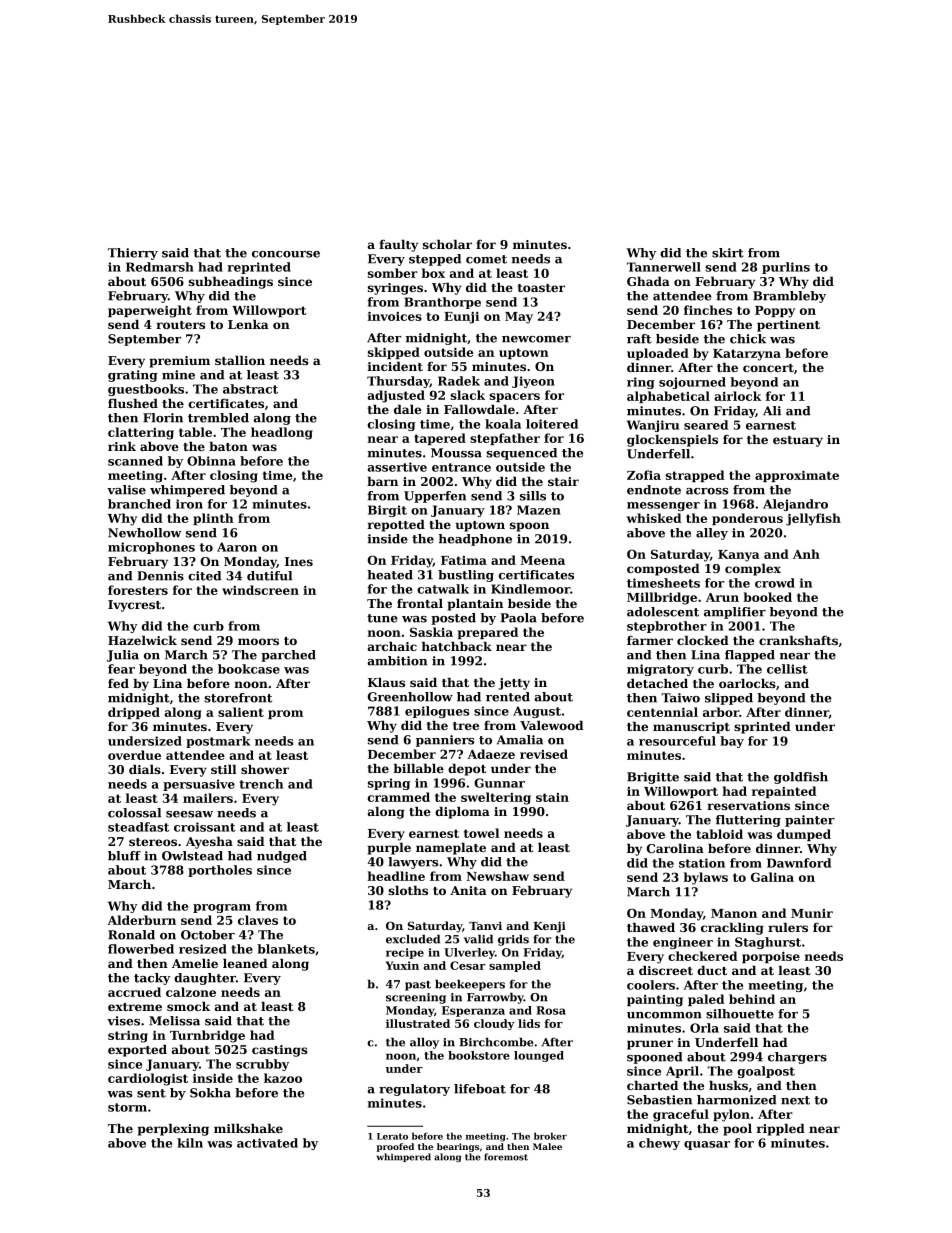 The image size is (952, 1233). What do you see at coordinates (547, 1146) in the screenshot?
I see `Malee` at bounding box center [547, 1146].
